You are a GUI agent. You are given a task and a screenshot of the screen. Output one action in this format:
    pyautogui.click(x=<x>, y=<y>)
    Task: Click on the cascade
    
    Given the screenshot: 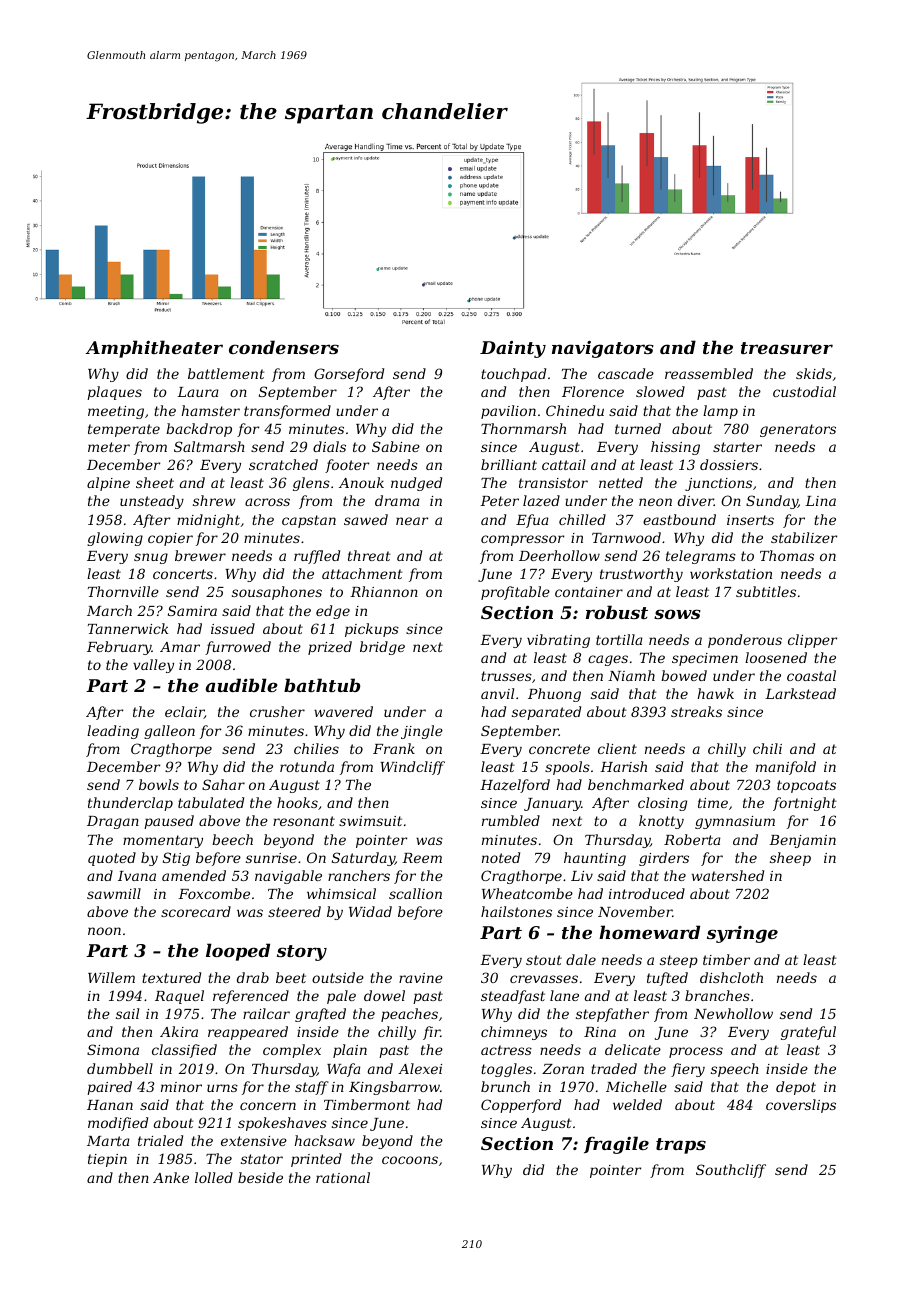 What is the action you would take?
    pyautogui.click(x=626, y=373)
